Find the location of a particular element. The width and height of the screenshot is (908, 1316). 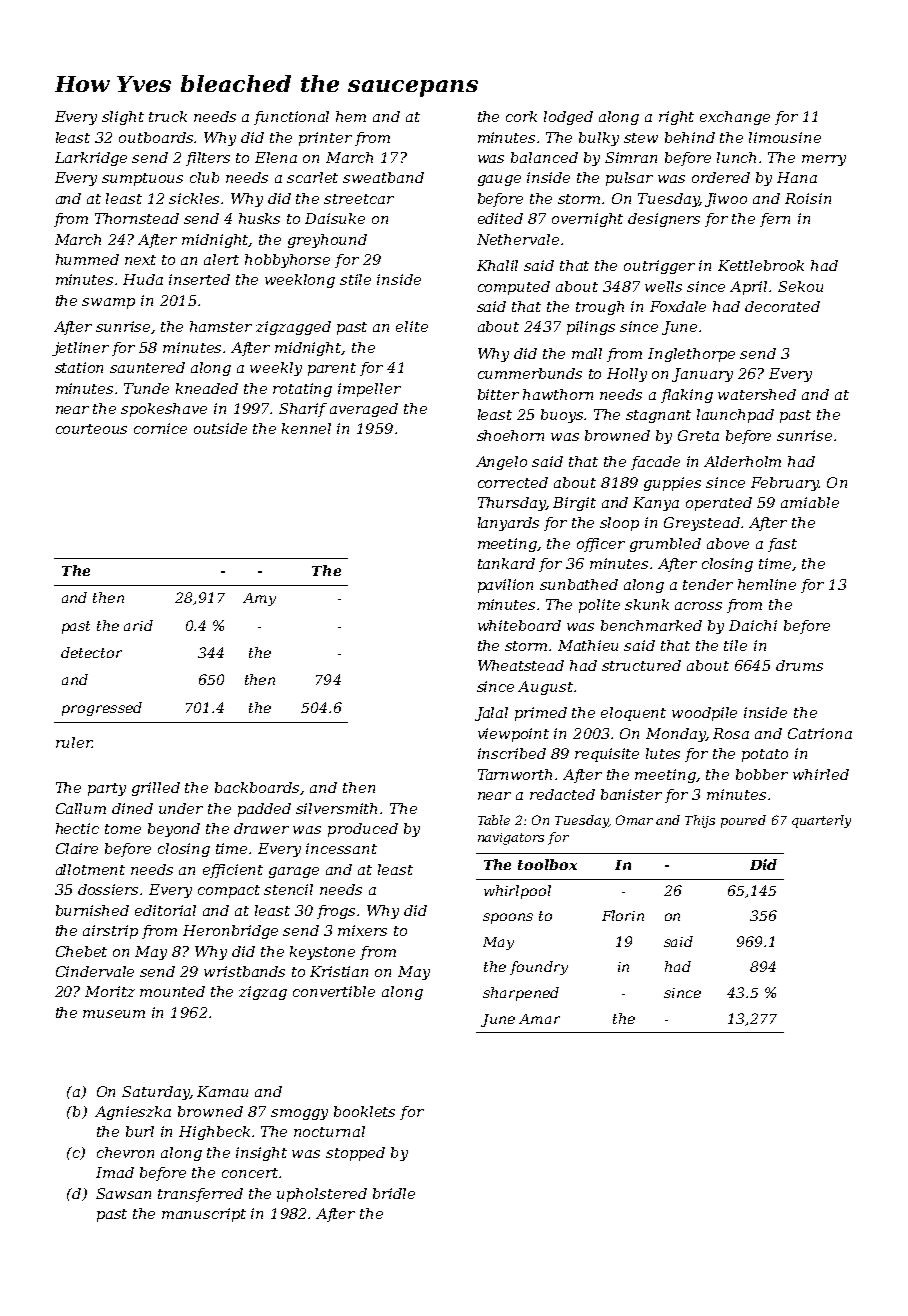

functional is located at coordinates (291, 118).
